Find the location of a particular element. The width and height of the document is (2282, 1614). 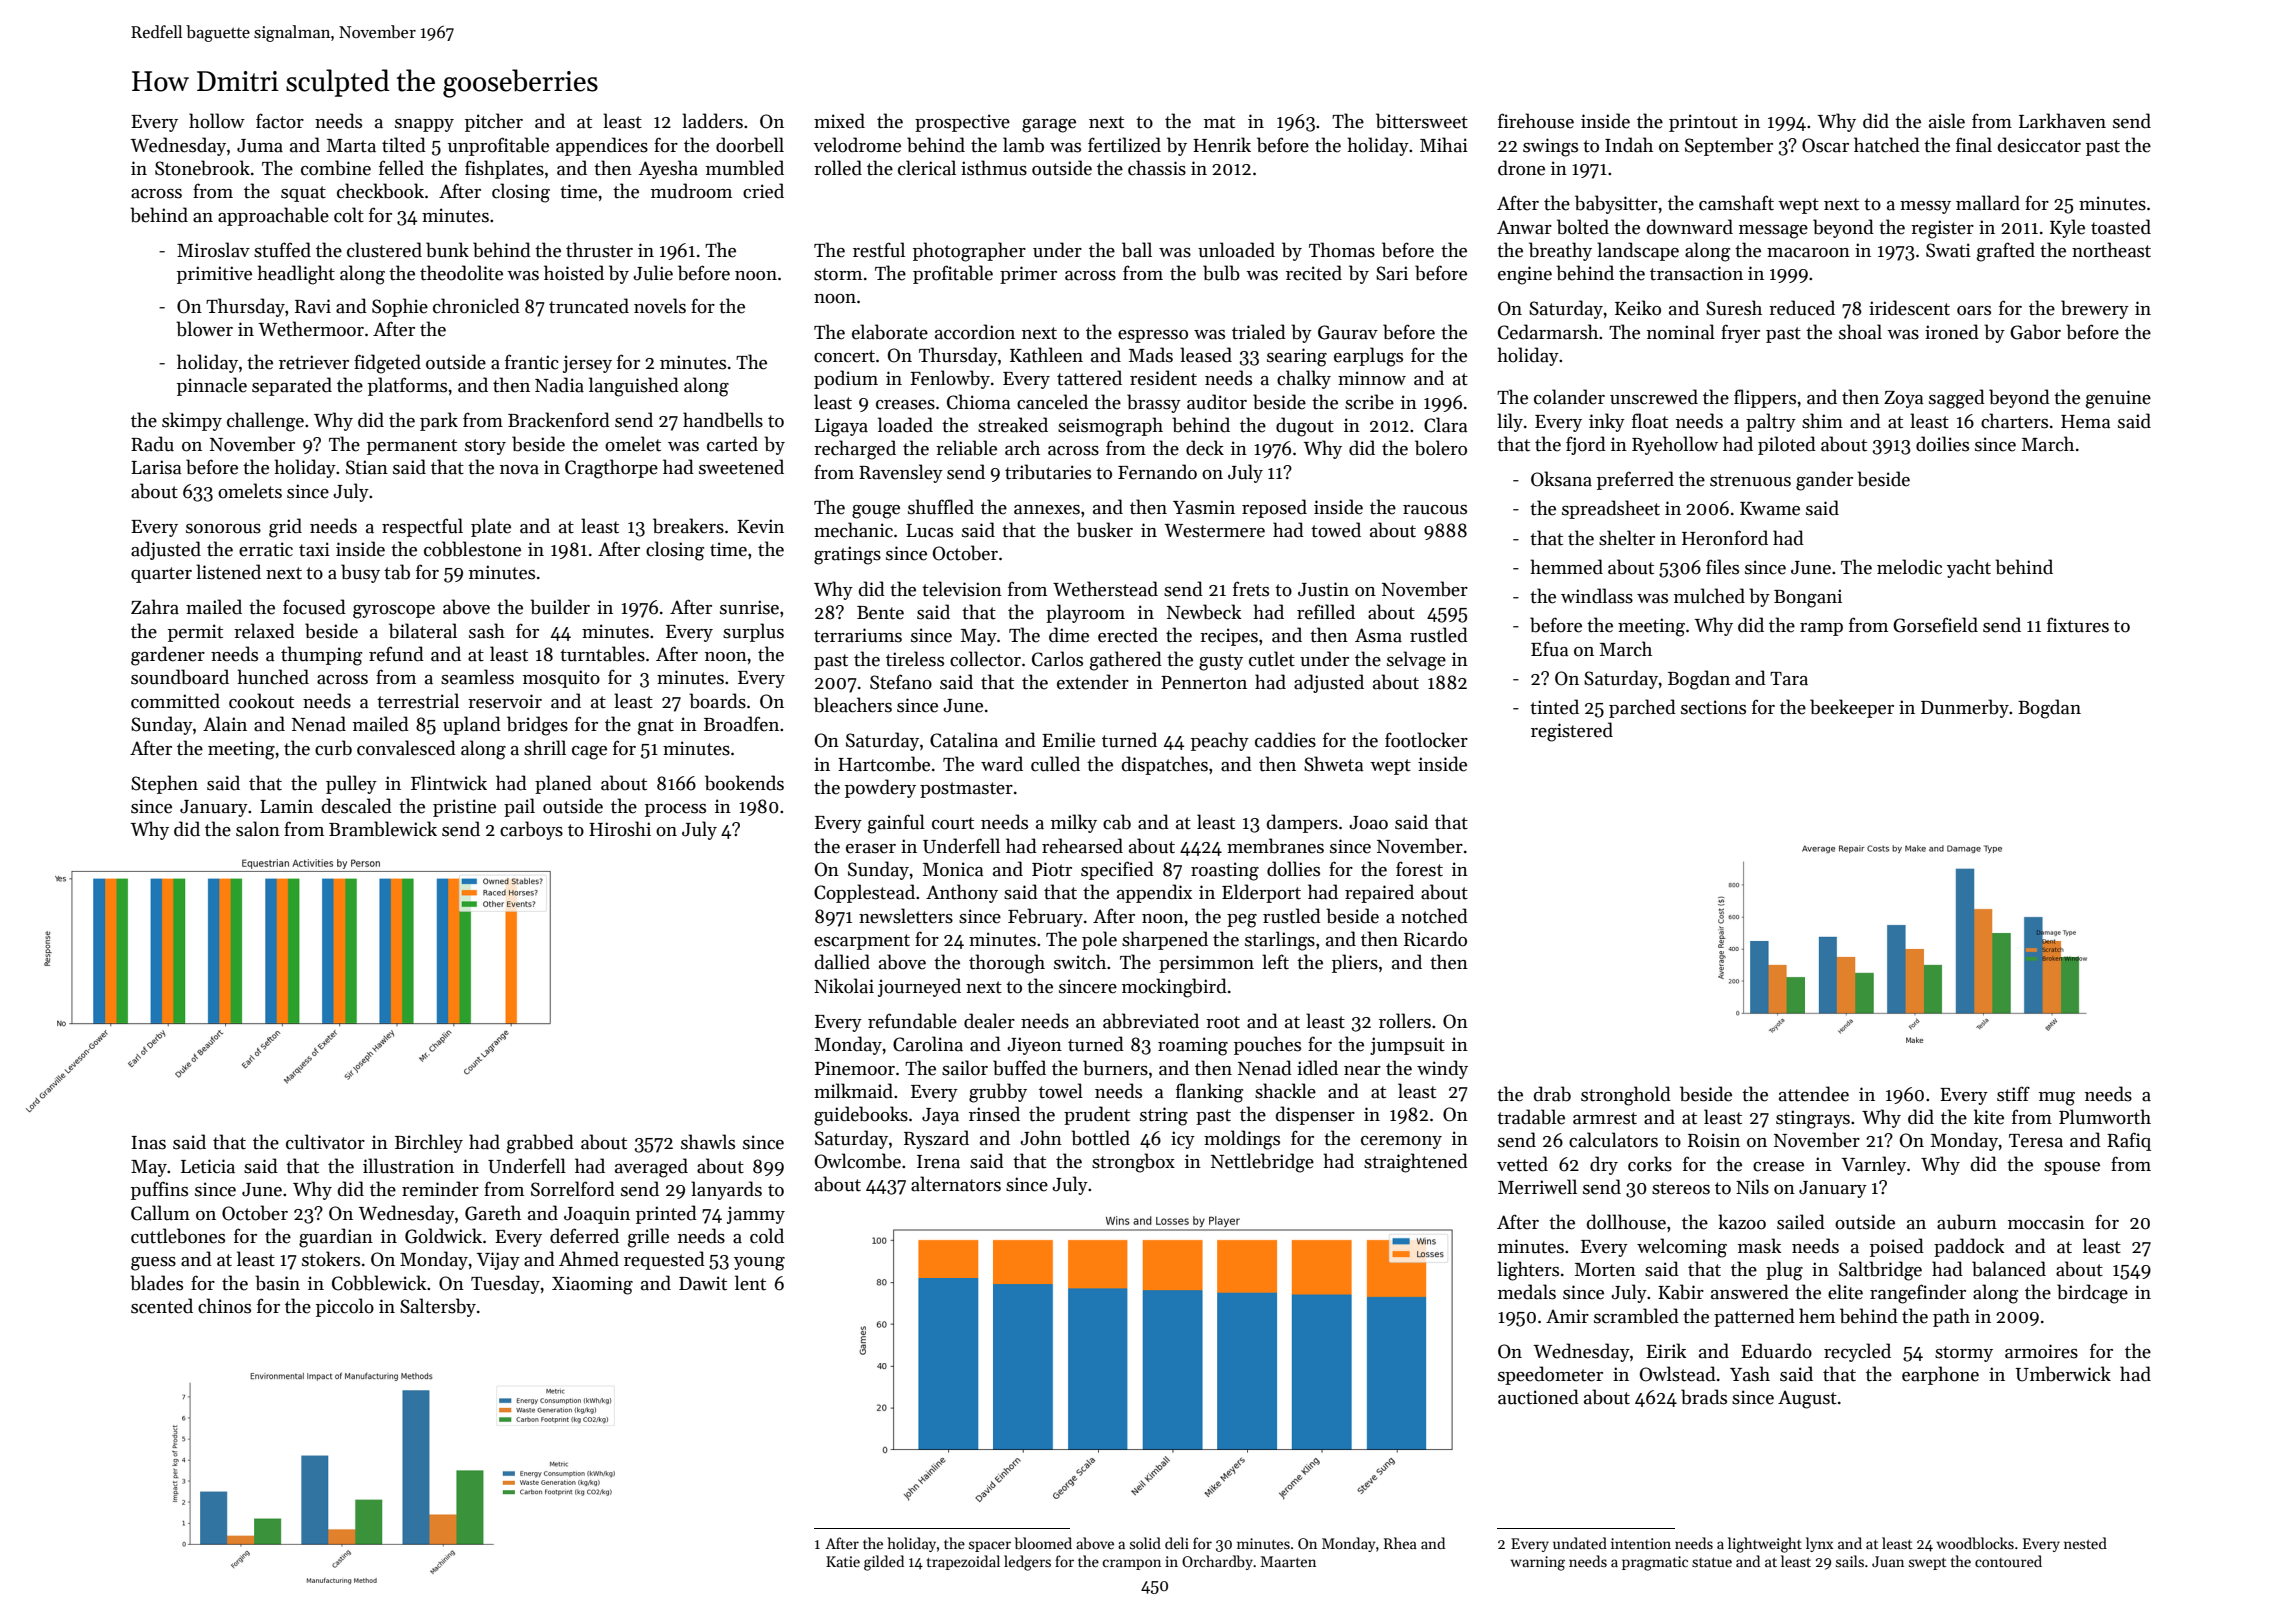

Elderport is located at coordinates (1261, 893).
